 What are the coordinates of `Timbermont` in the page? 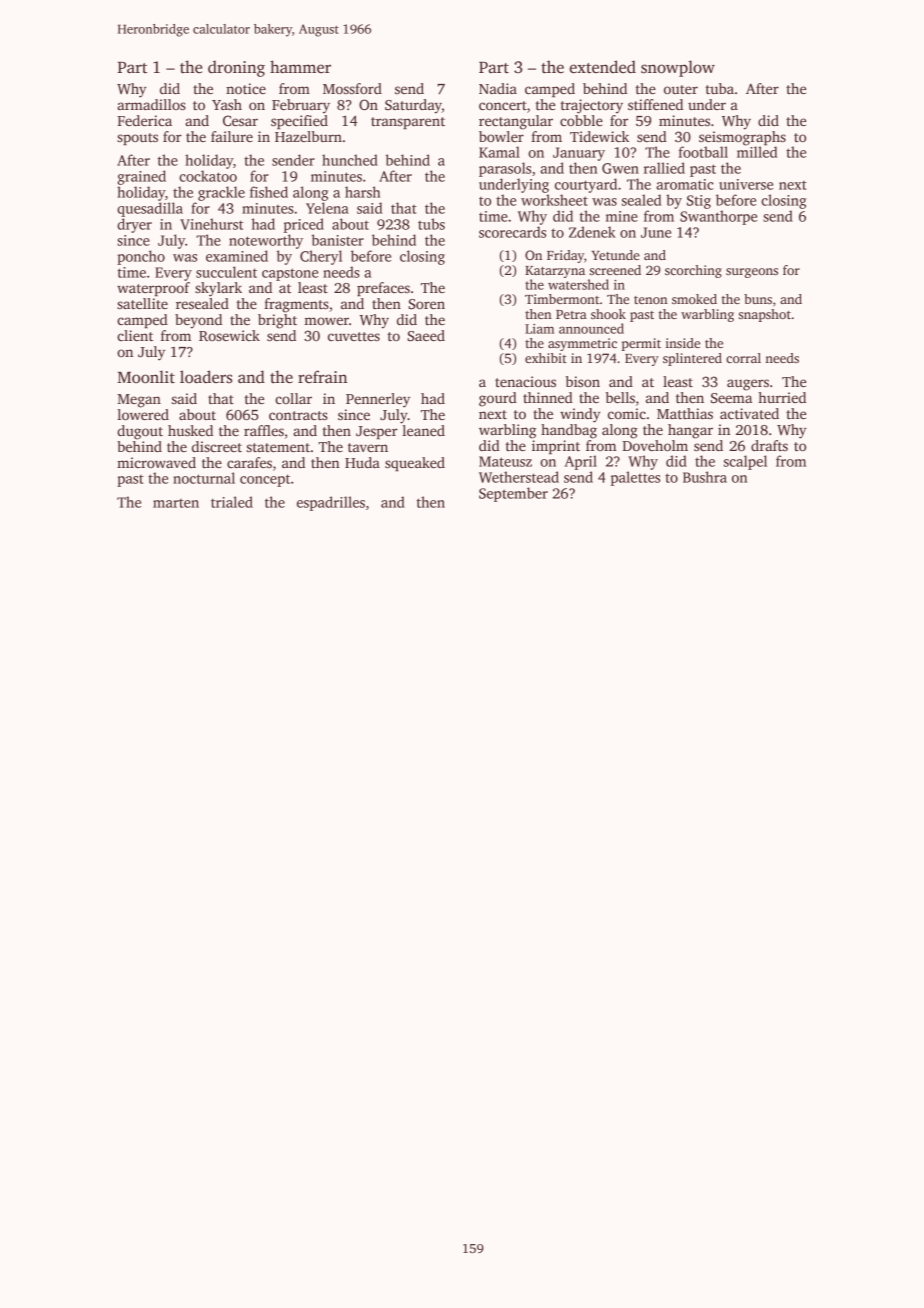 It's located at (562, 299).
